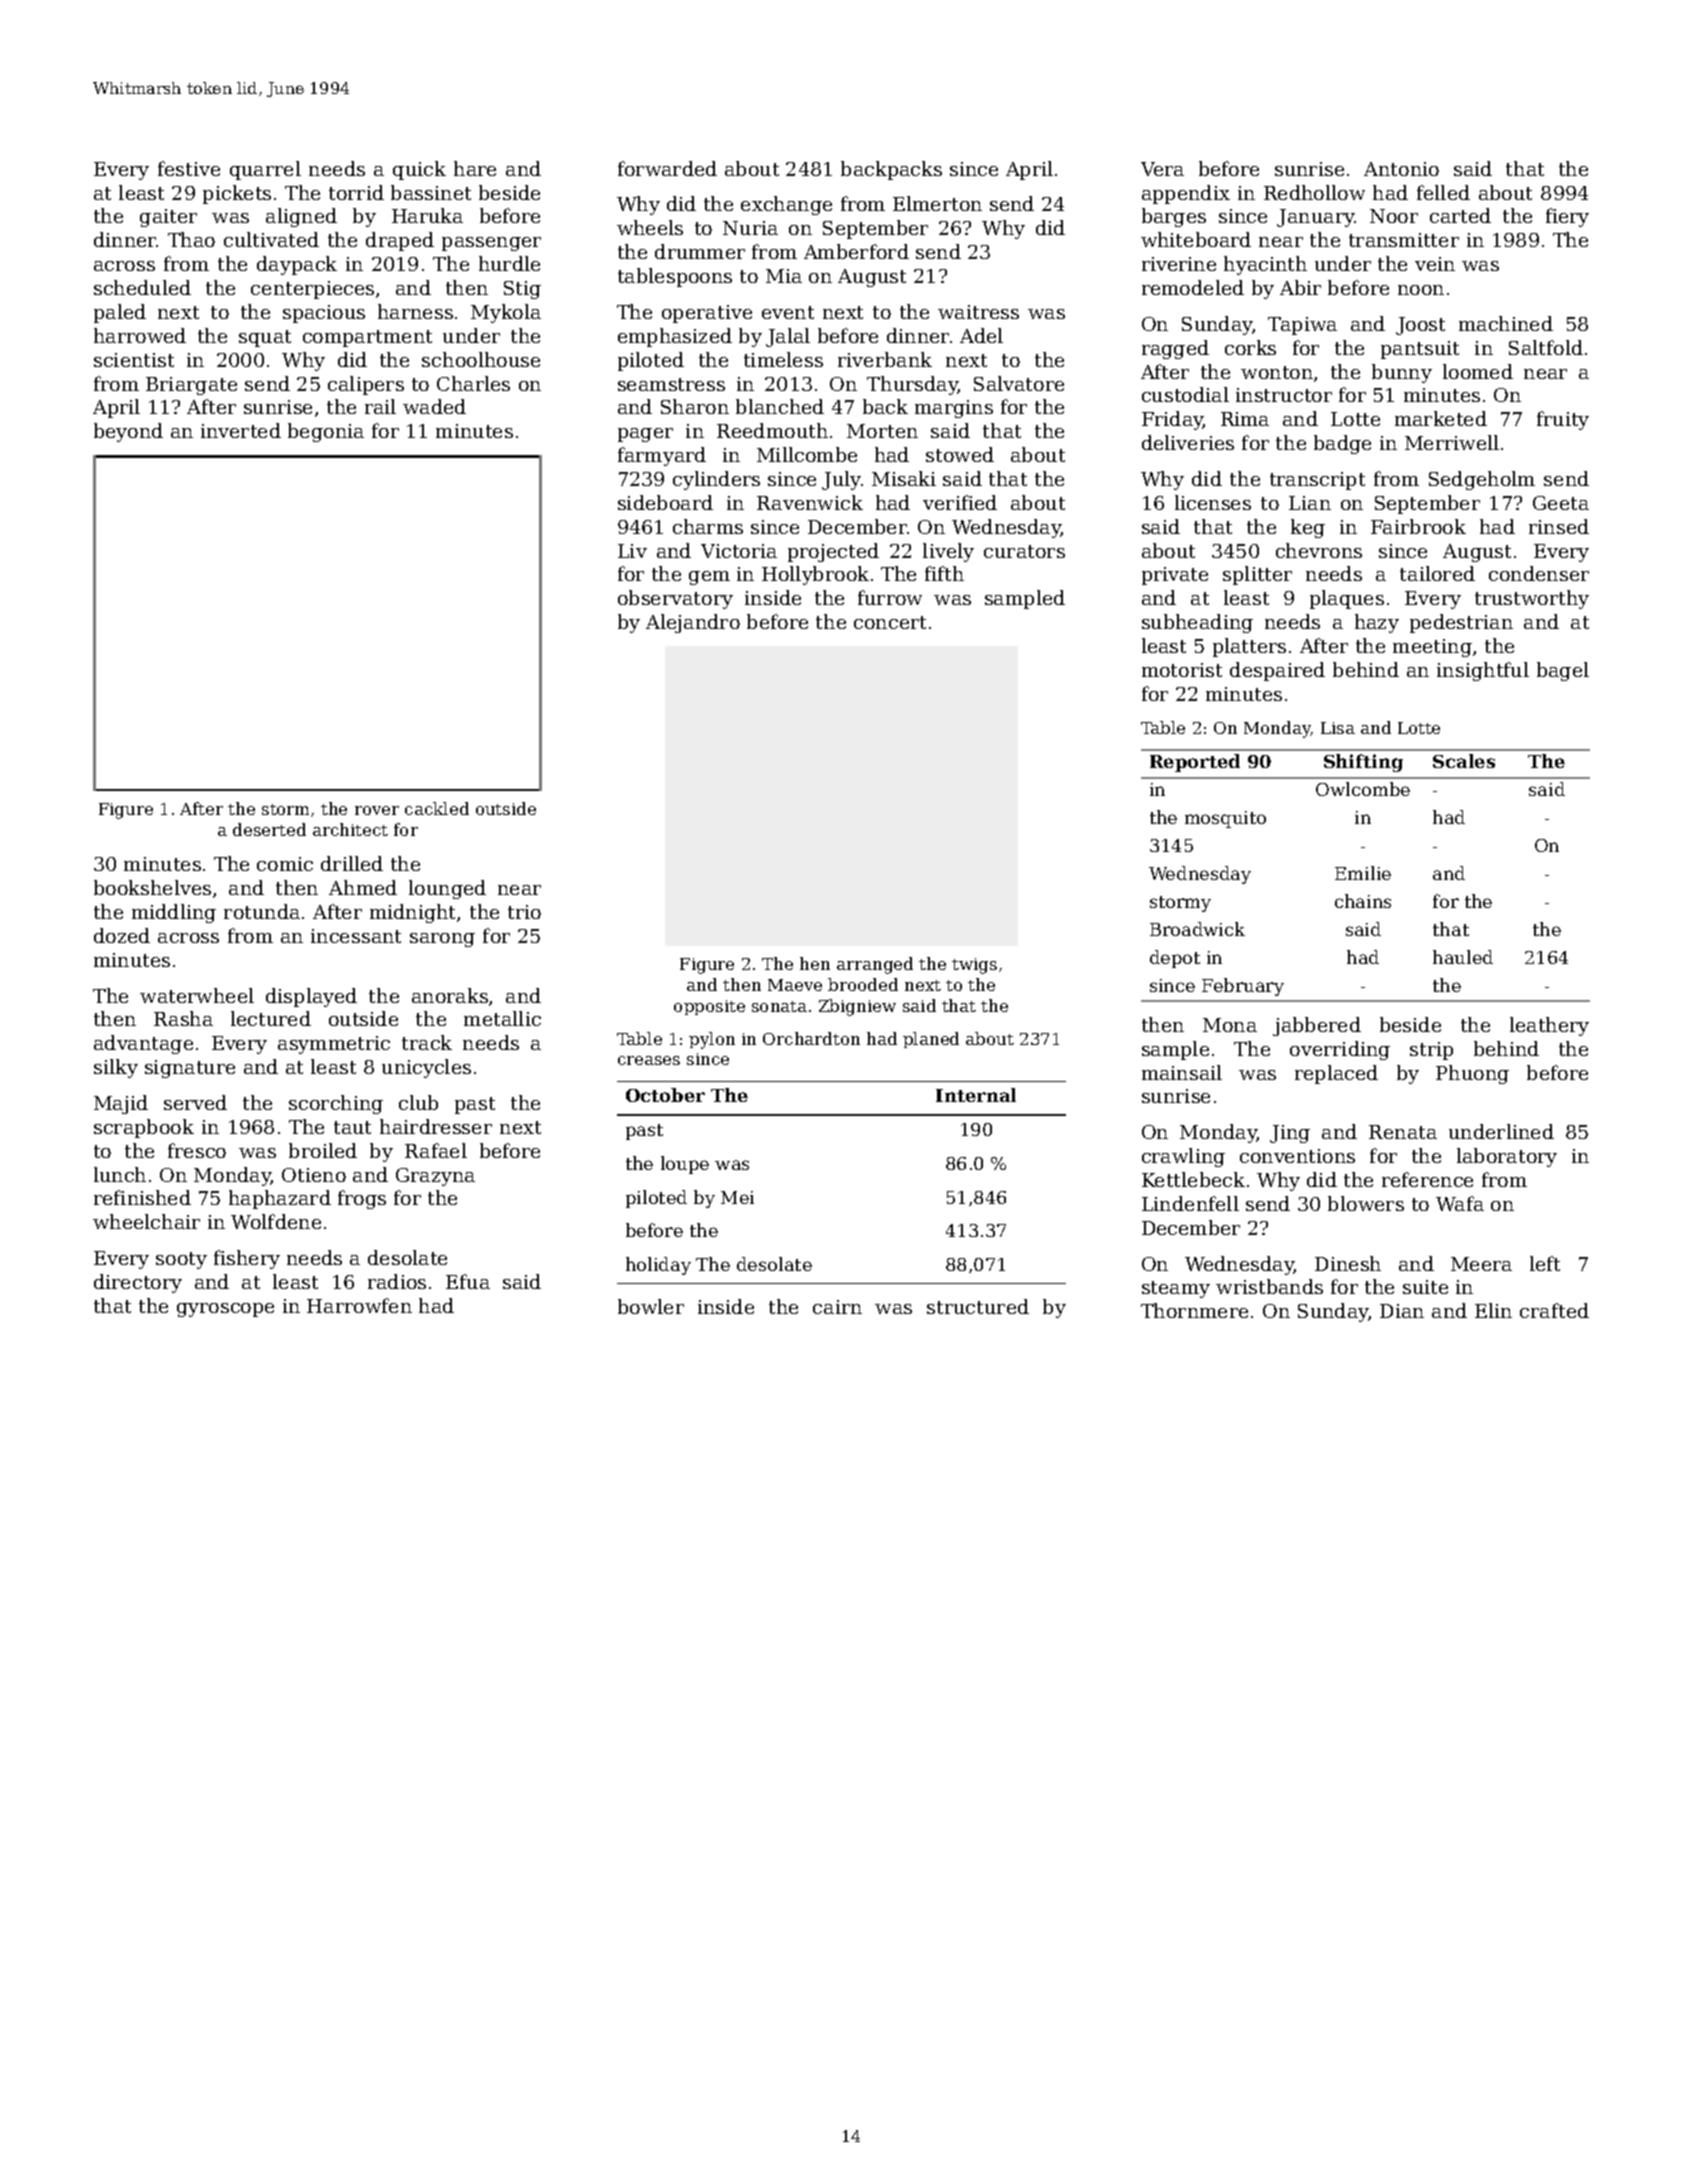 Image resolution: width=1683 pixels, height=2178 pixels. I want to click on exchange, so click(786, 205).
